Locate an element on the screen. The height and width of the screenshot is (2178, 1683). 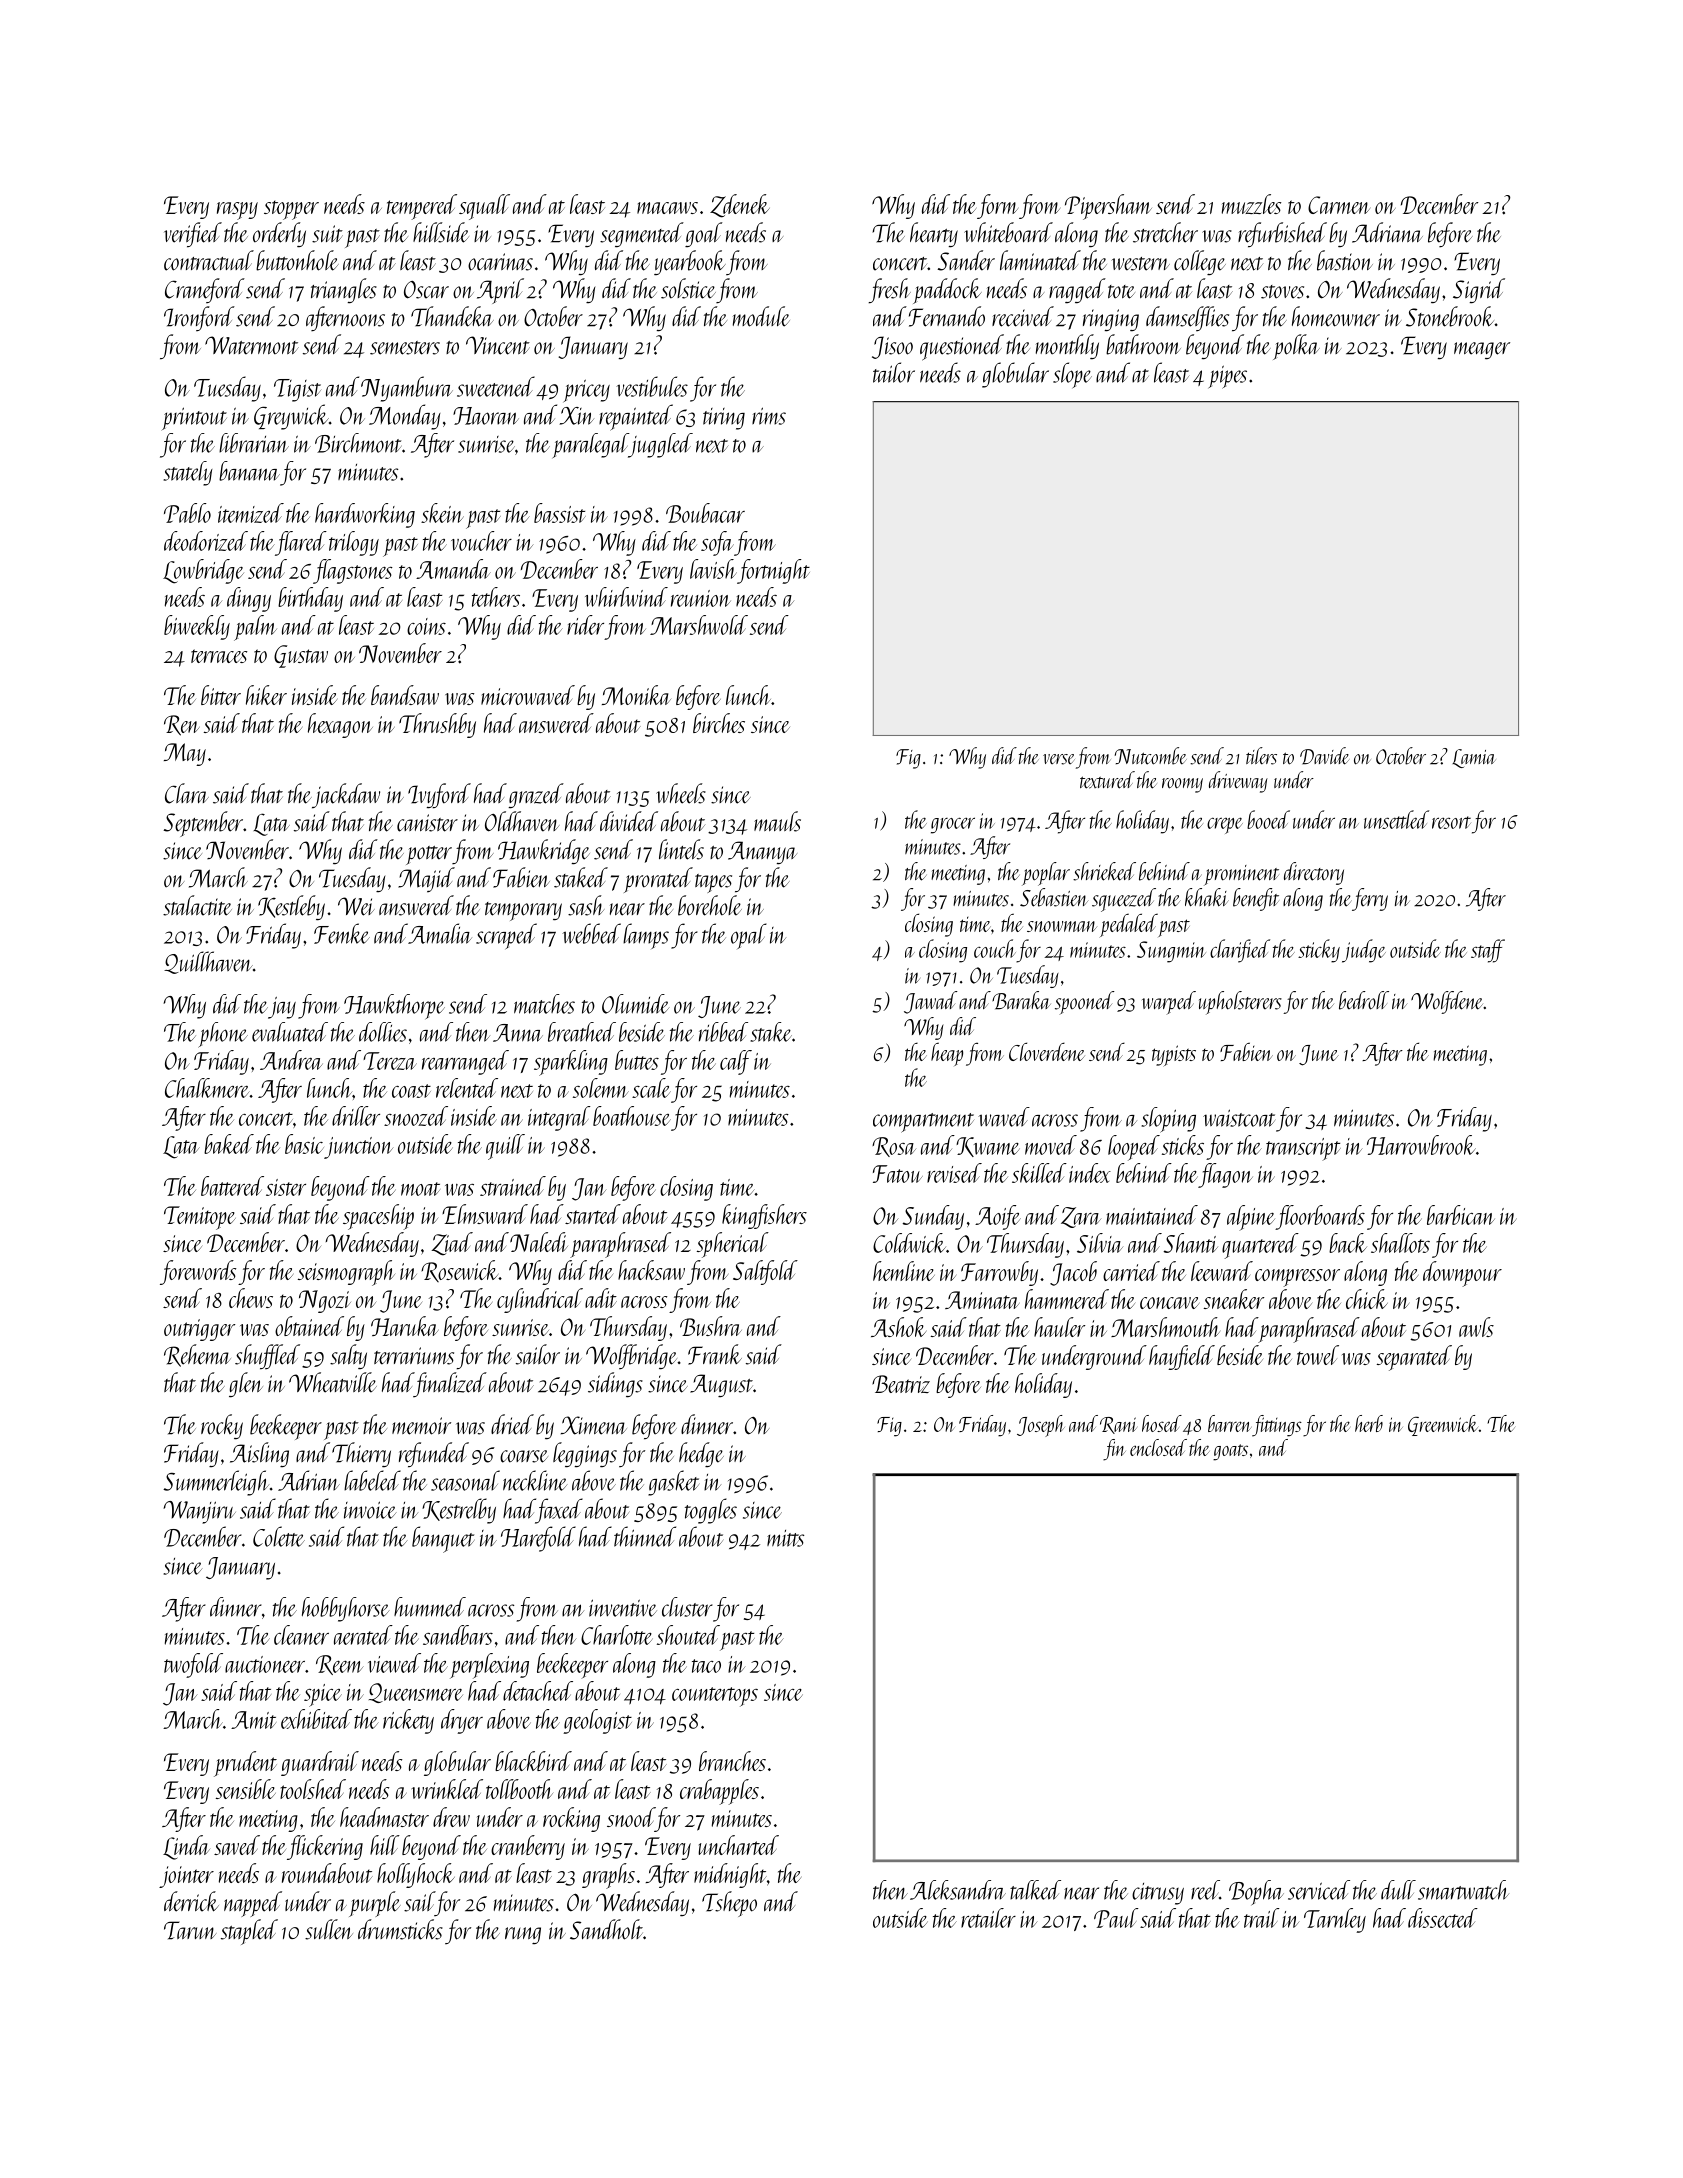
Tarun is located at coordinates (190, 1930).
